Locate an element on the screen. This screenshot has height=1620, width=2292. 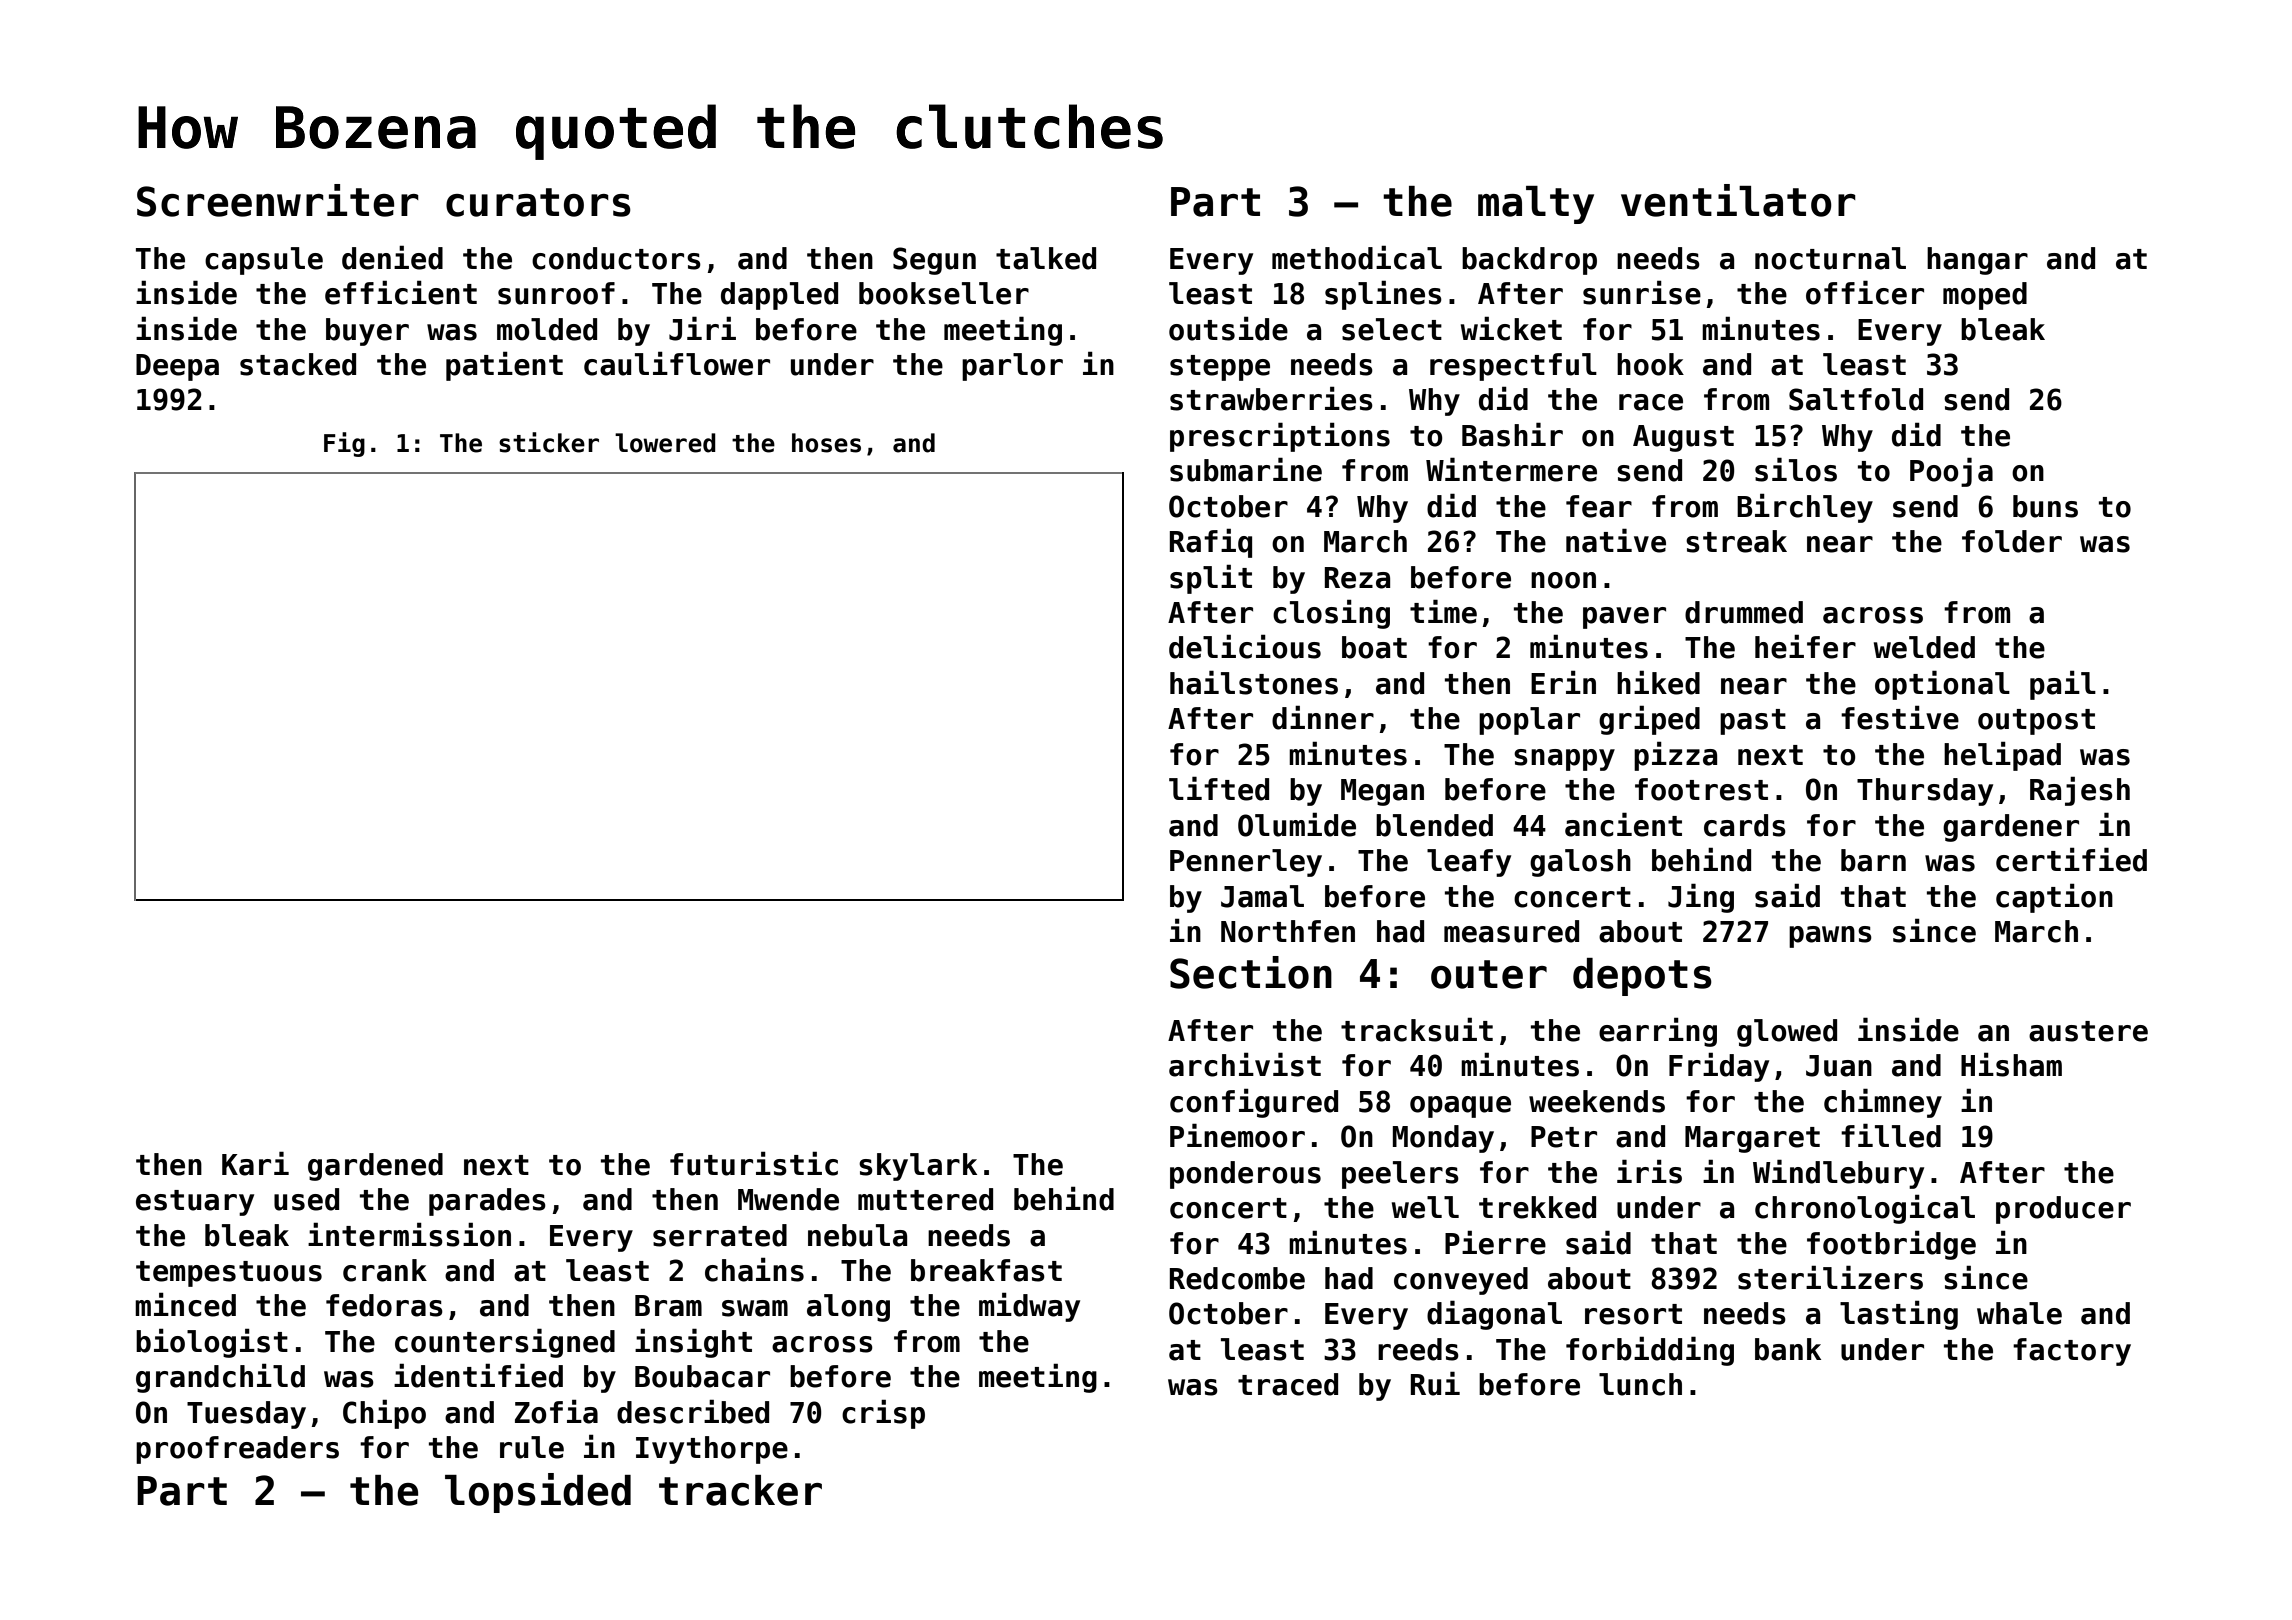
factory is located at coordinates (2072, 1352).
